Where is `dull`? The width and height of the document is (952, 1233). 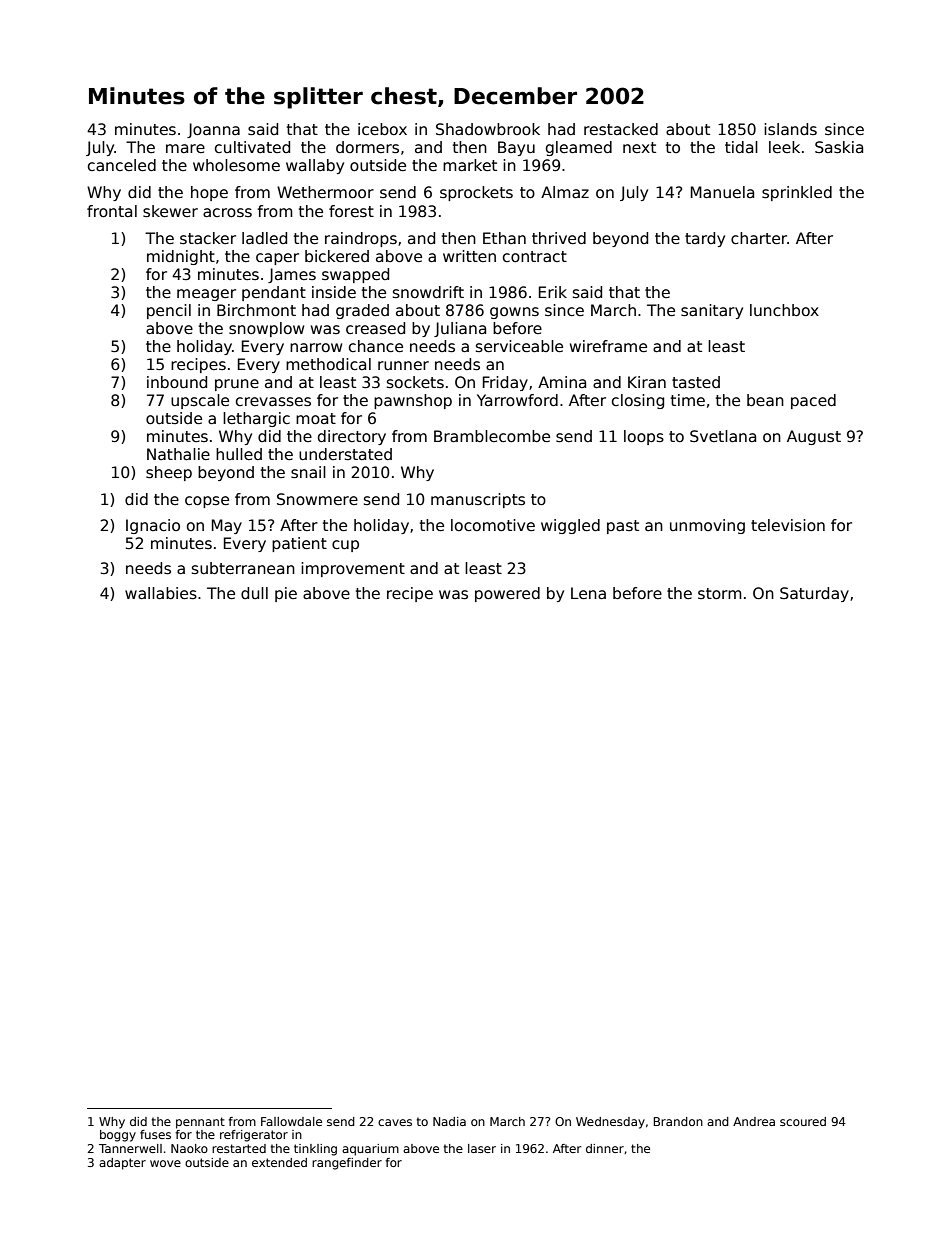
dull is located at coordinates (254, 593).
